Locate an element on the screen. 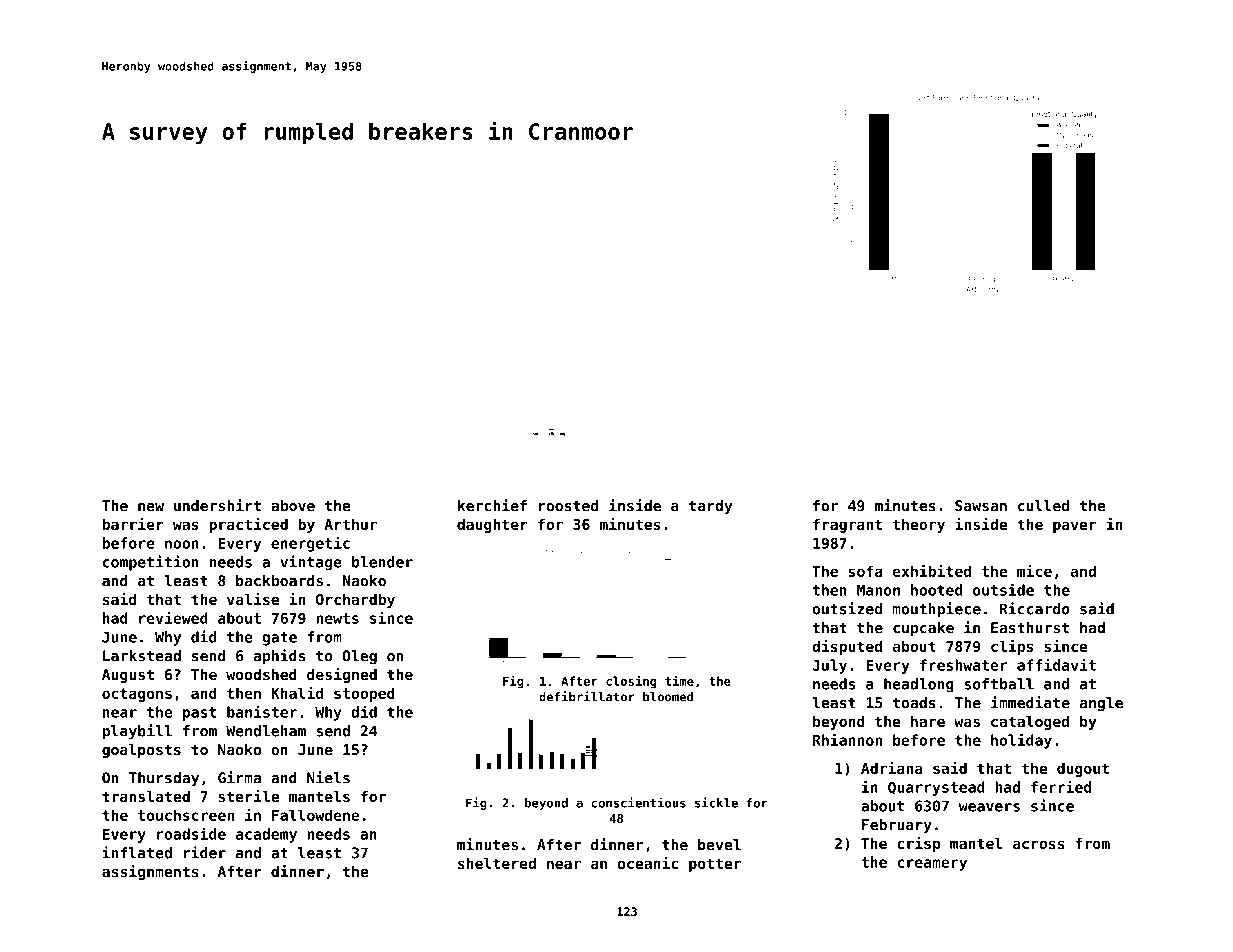  competition is located at coordinates (151, 563).
